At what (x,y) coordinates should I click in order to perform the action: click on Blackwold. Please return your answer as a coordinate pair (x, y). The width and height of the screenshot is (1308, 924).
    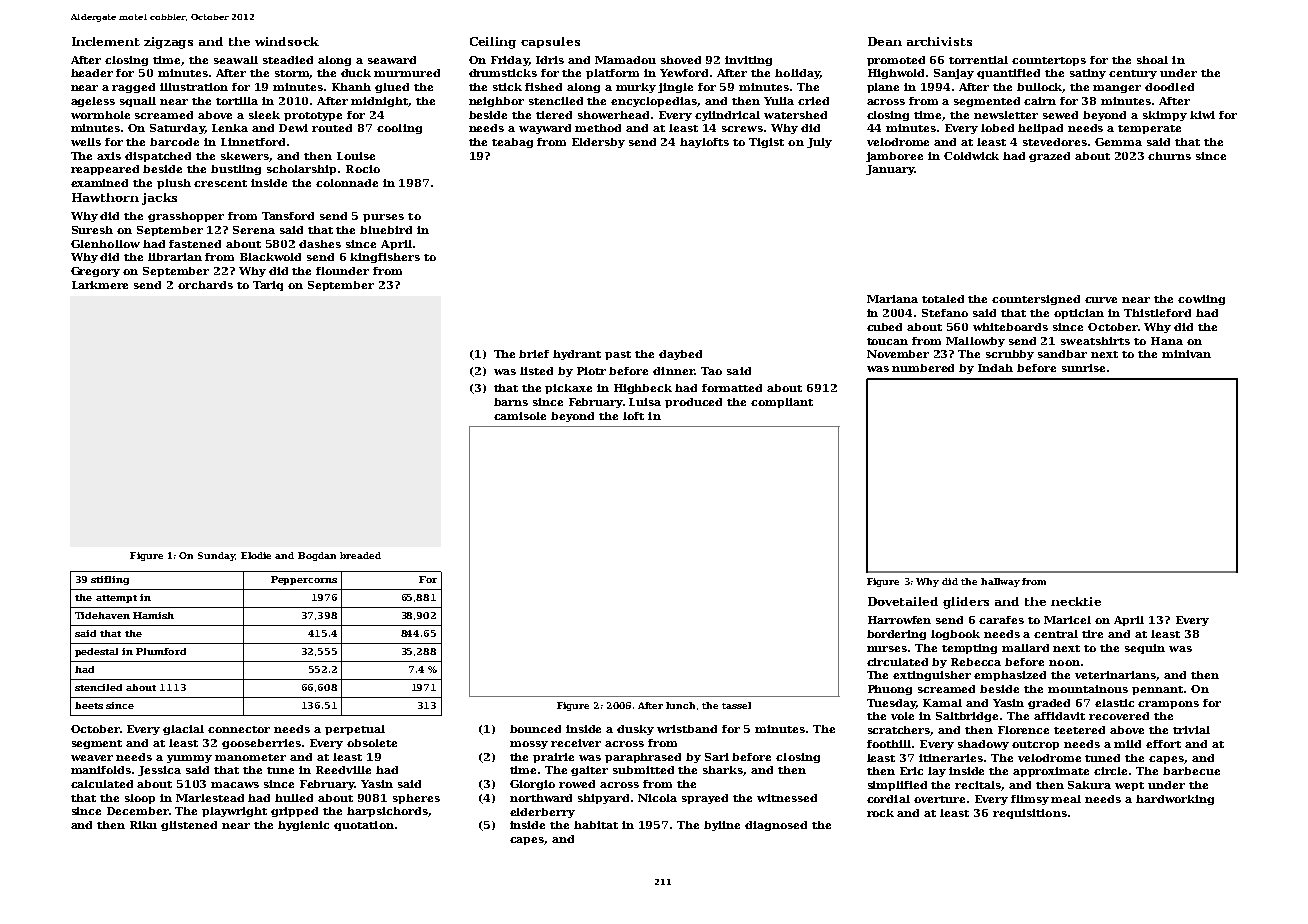
    Looking at the image, I should click on (270, 257).
